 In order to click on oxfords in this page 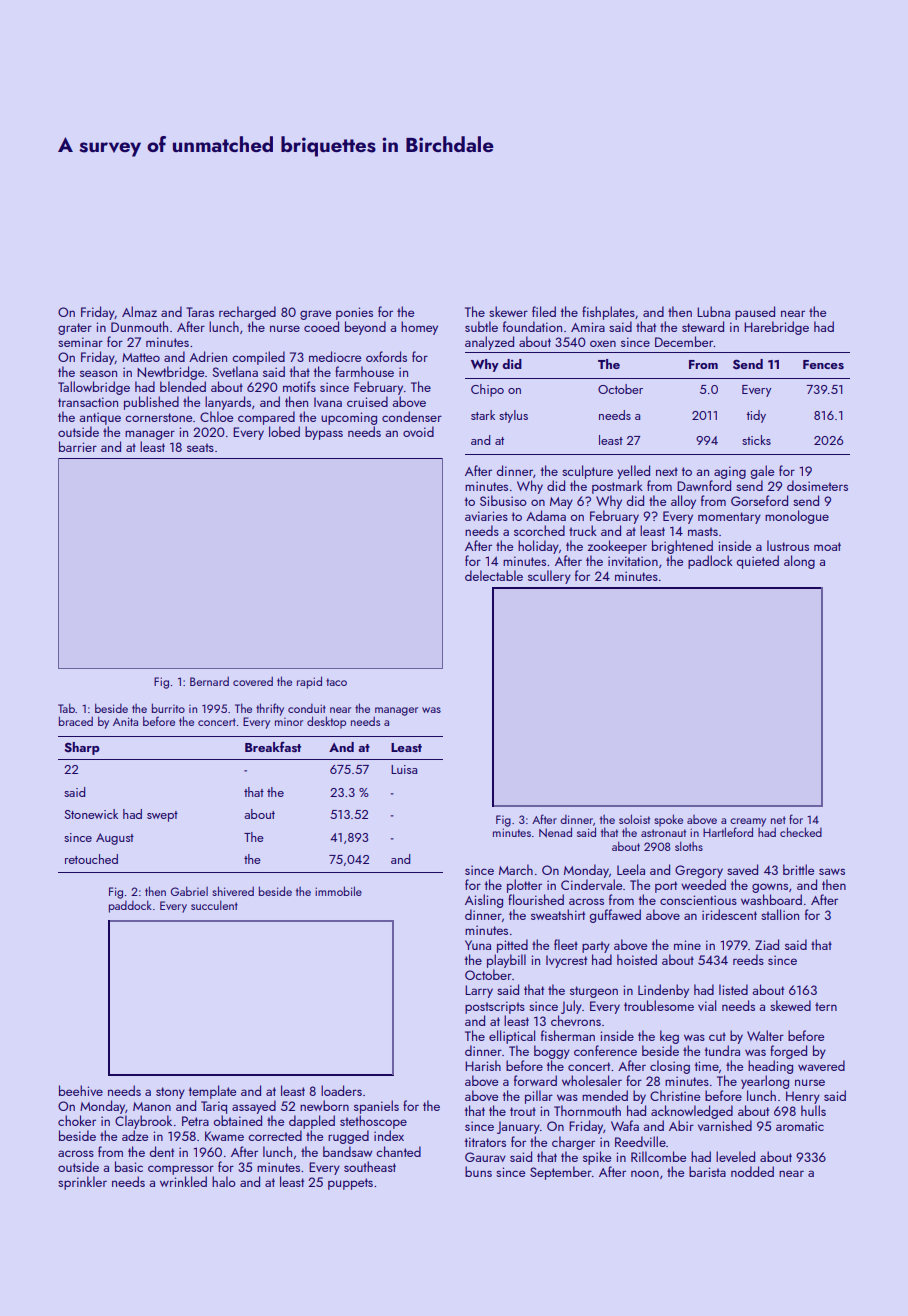, I will do `click(386, 356)`.
